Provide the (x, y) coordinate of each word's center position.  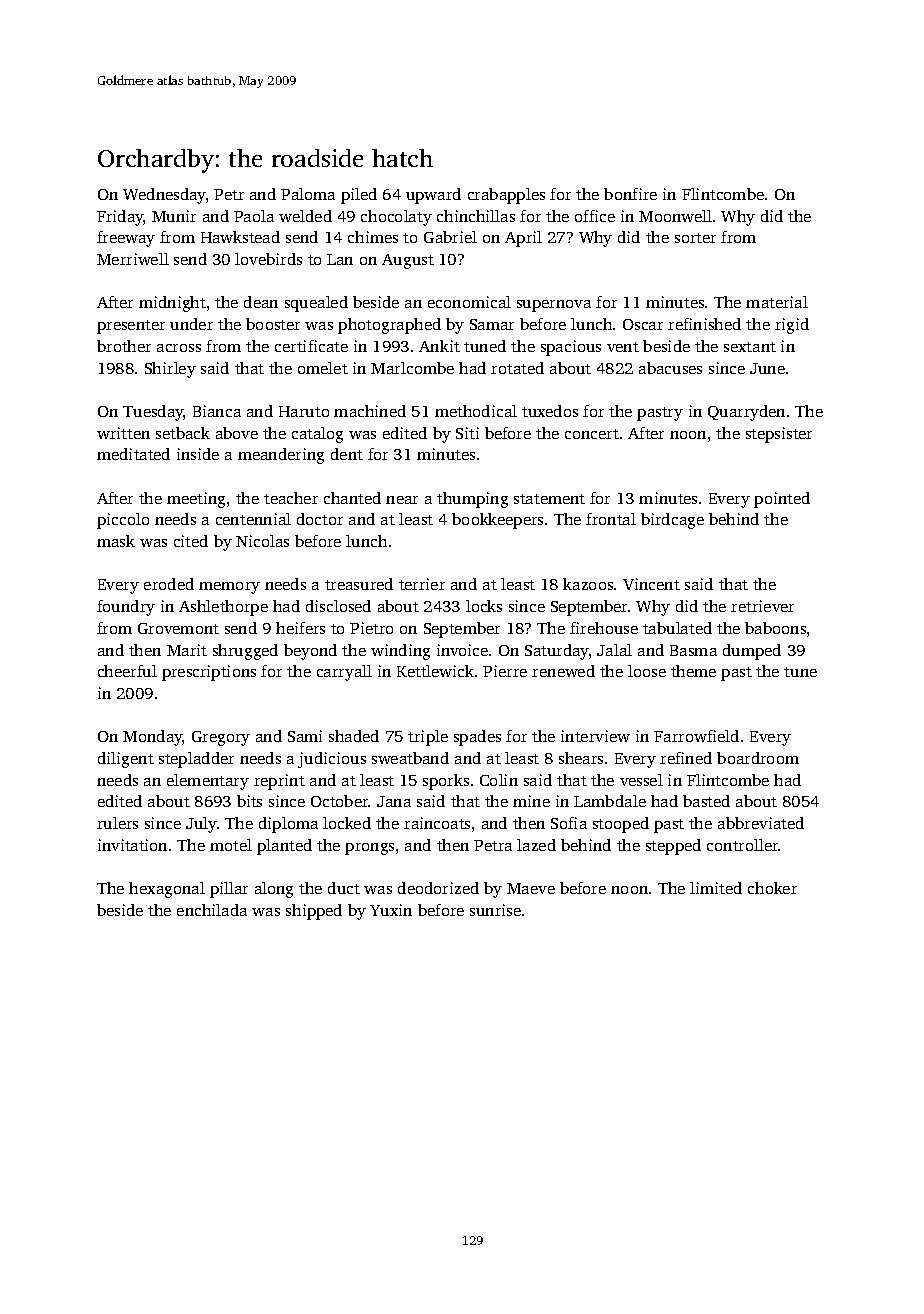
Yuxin (391, 910)
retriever (762, 606)
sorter (695, 238)
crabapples (506, 196)
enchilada (212, 910)
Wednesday (164, 196)
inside (198, 454)
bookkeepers (497, 521)
